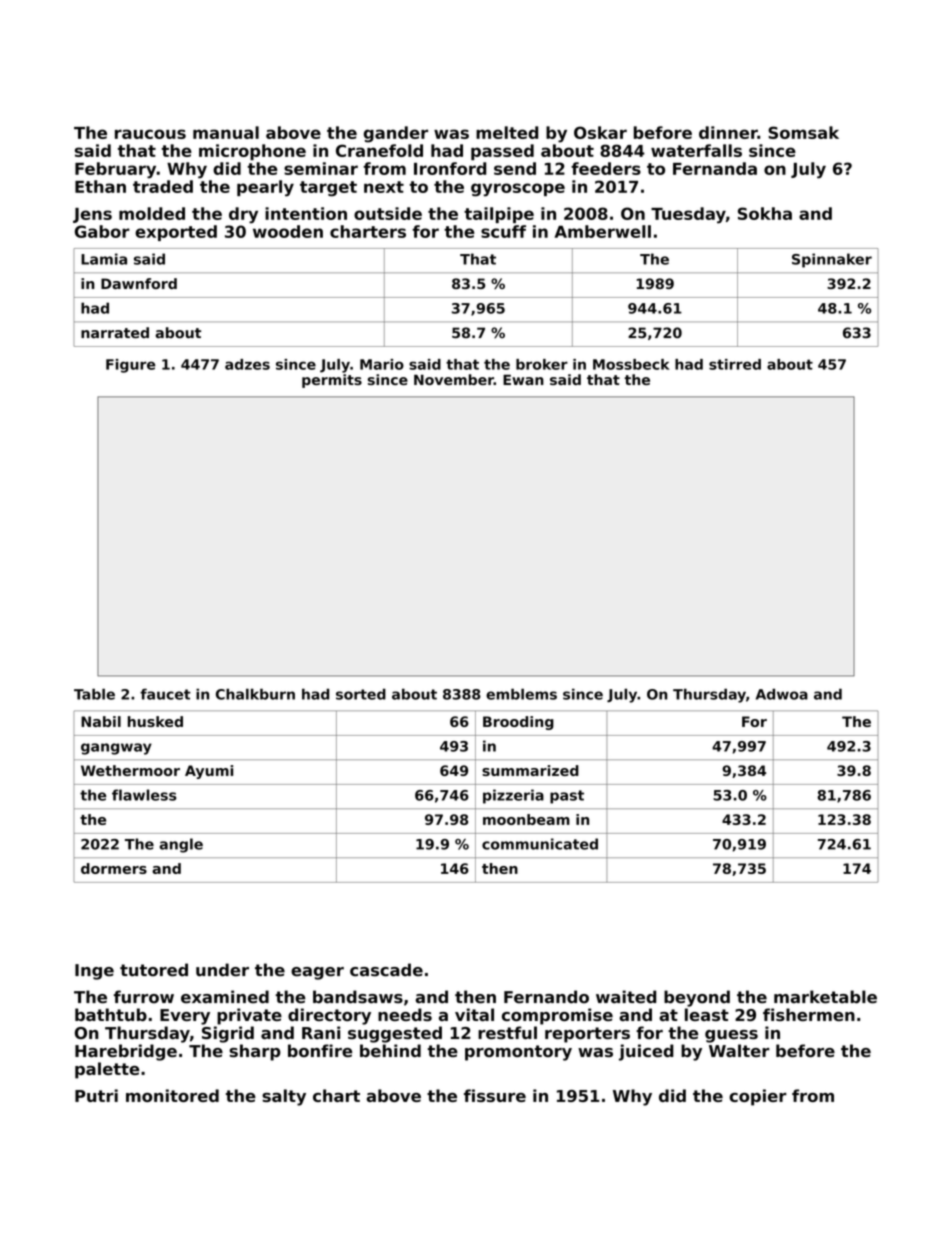  I want to click on Ewan, so click(523, 379).
